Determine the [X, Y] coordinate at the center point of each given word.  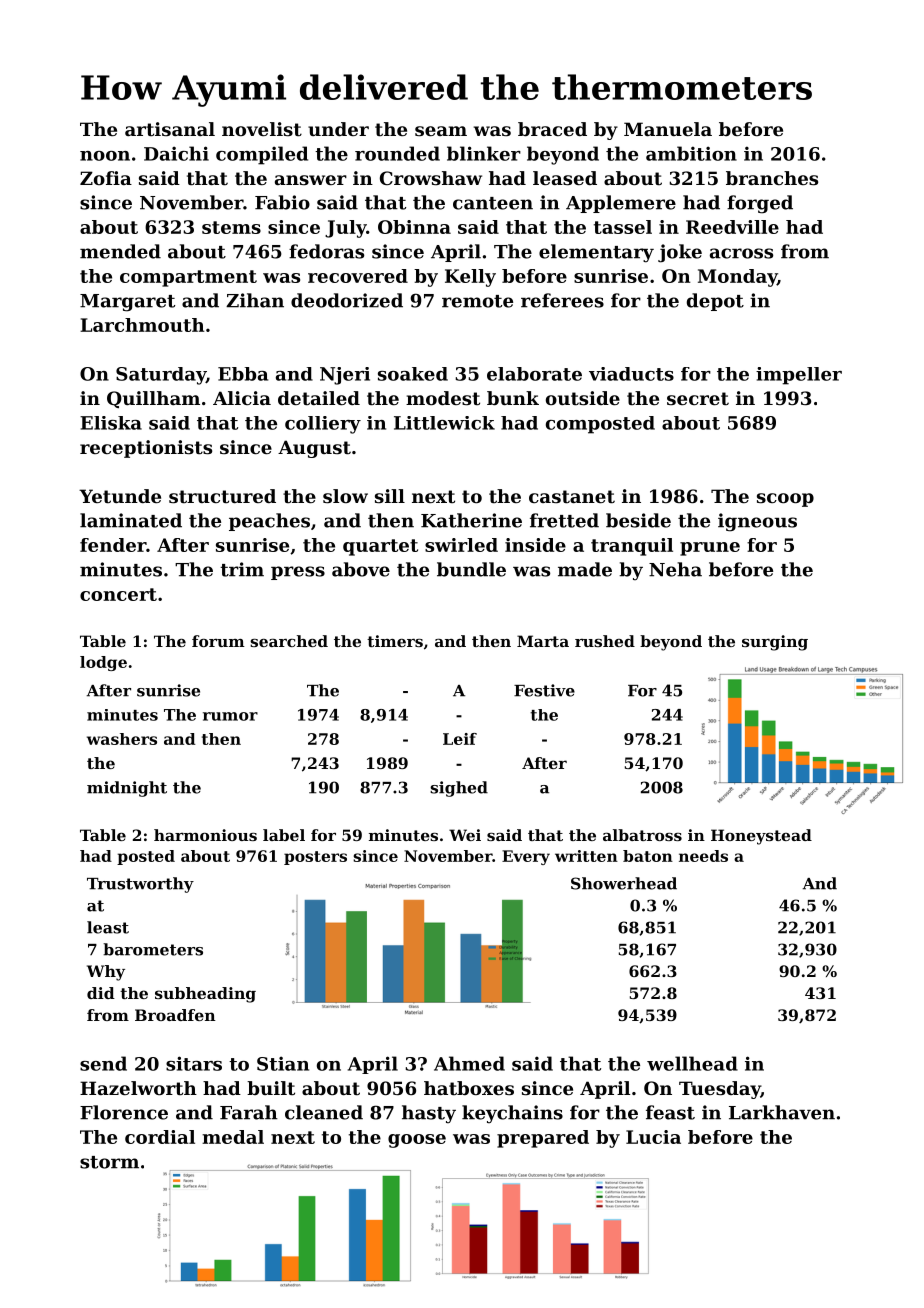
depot [715, 302]
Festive [544, 690]
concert [118, 594]
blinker [484, 153]
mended [120, 251]
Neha [675, 569]
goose [417, 1141]
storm [109, 1162]
